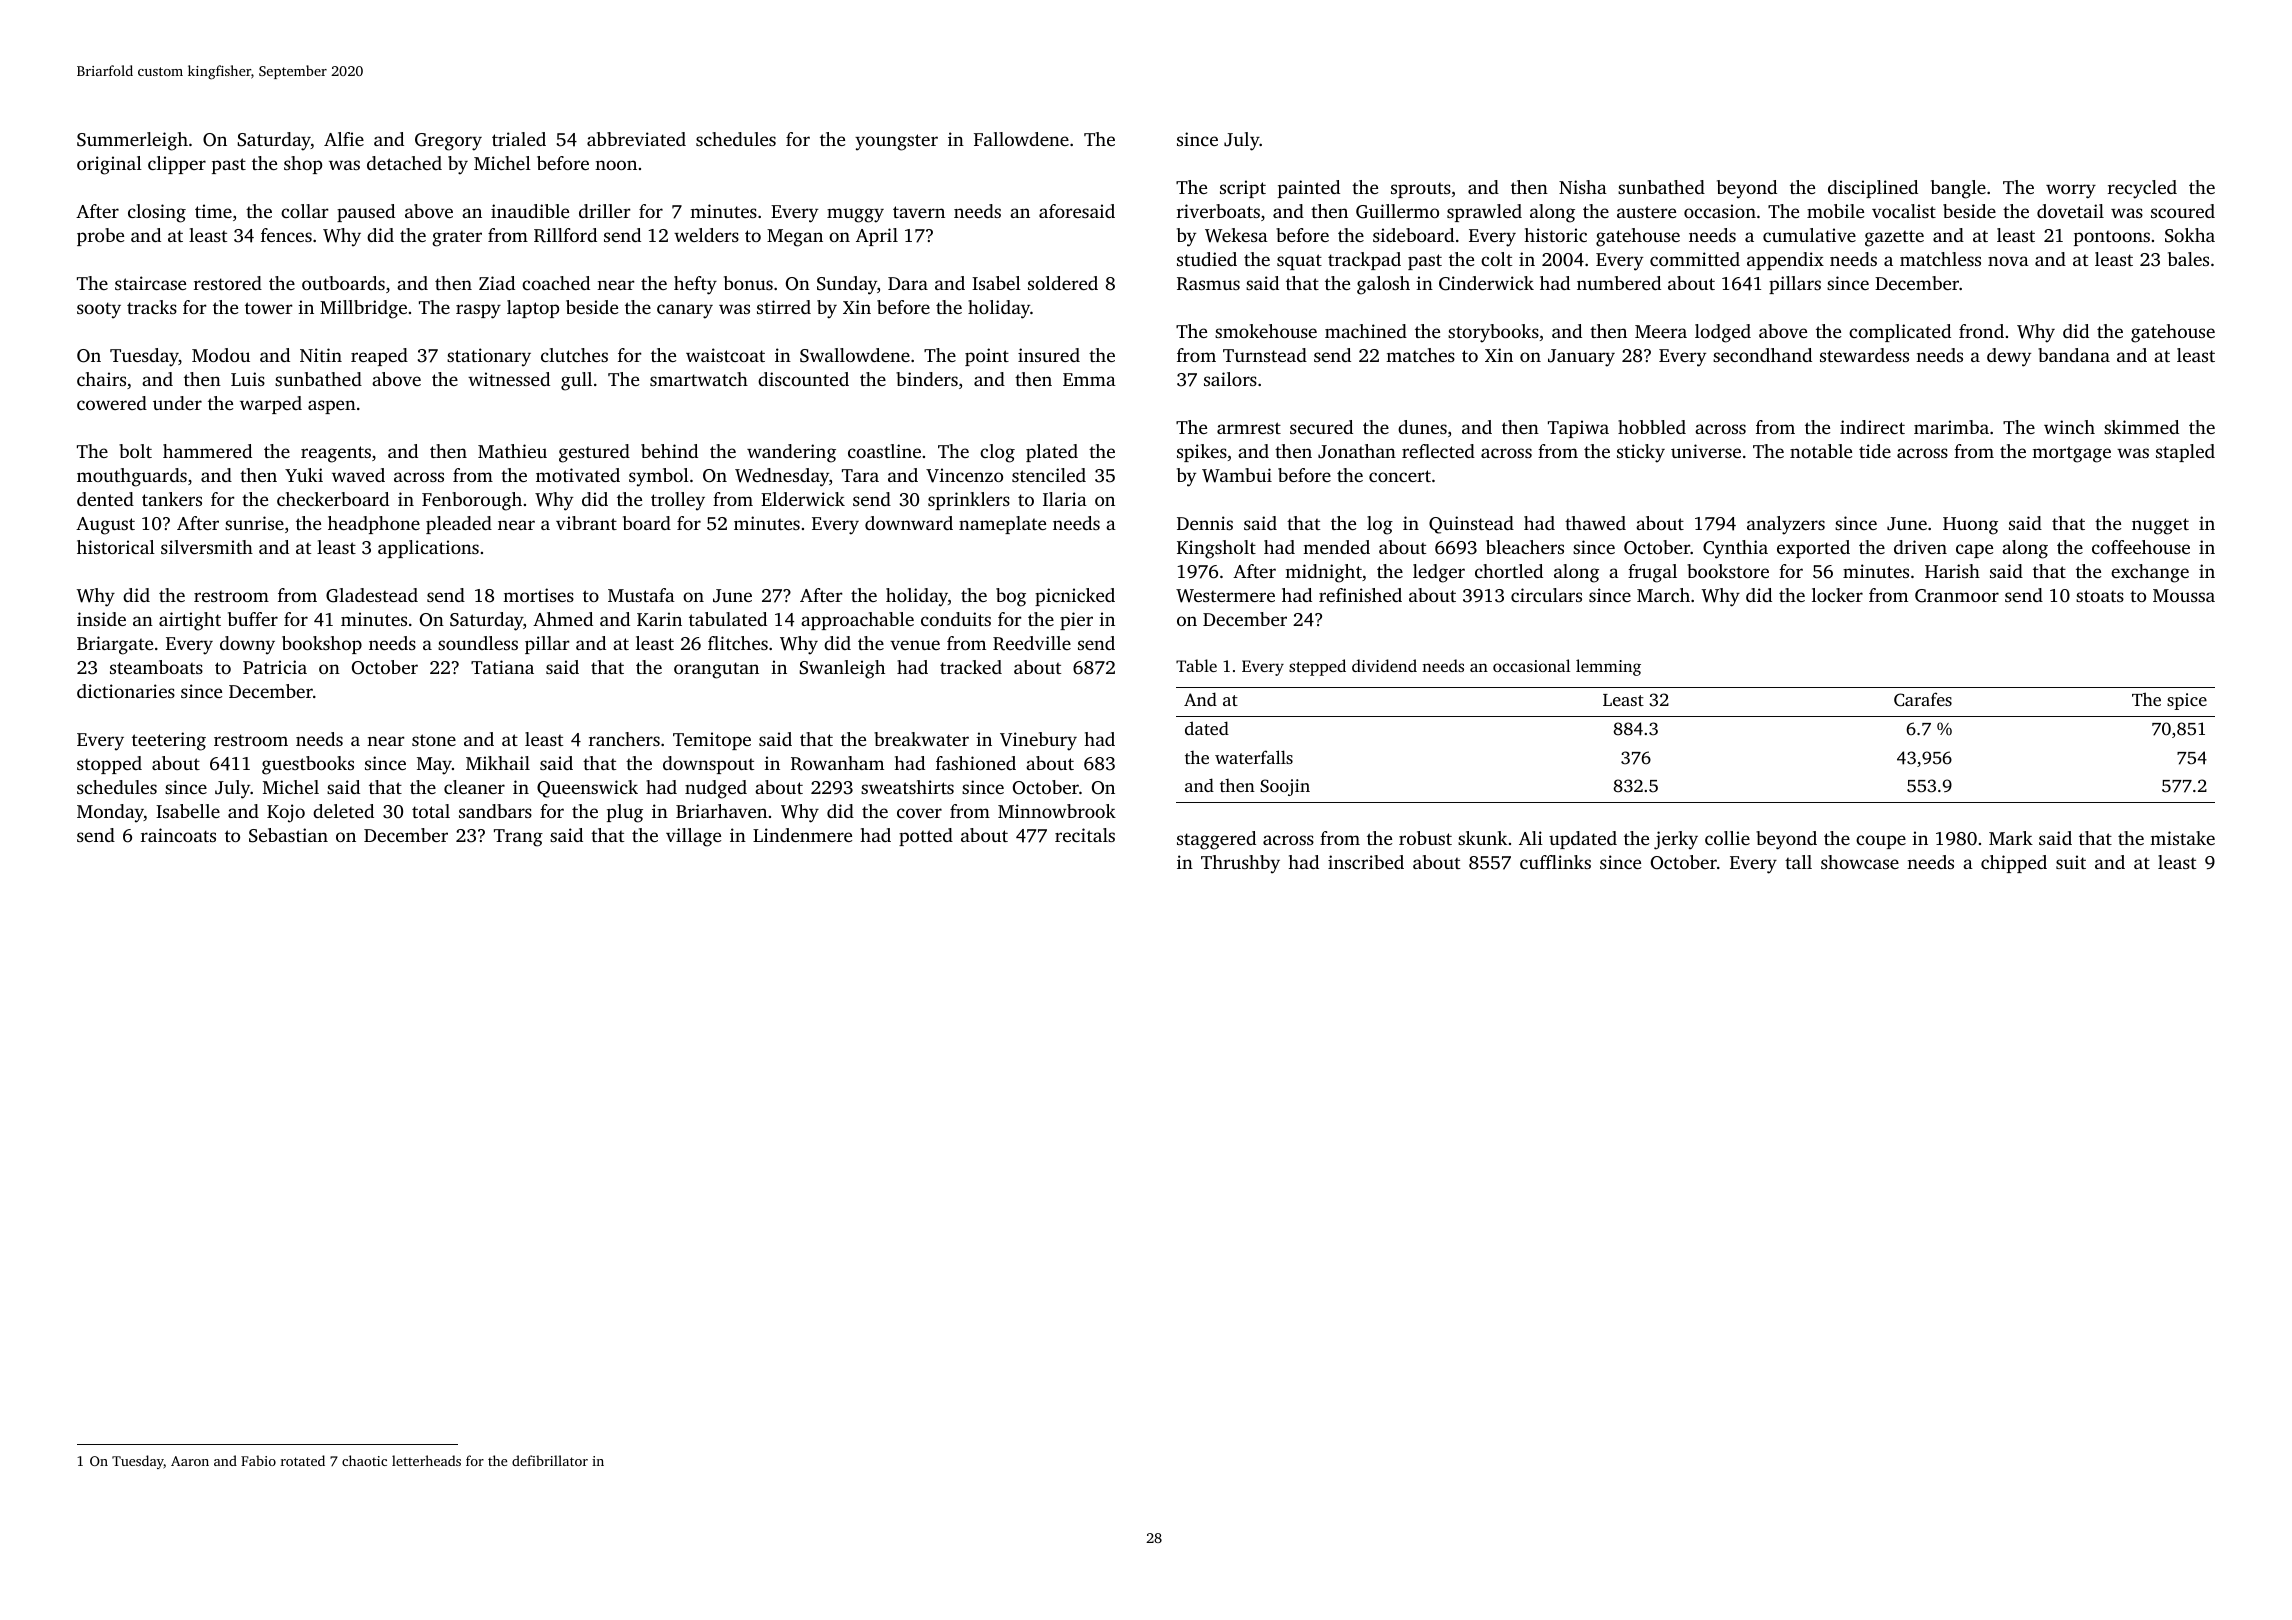 The height and width of the document is (1620, 2292). Describe the element at coordinates (2185, 453) in the document. I see `stapled` at that location.
